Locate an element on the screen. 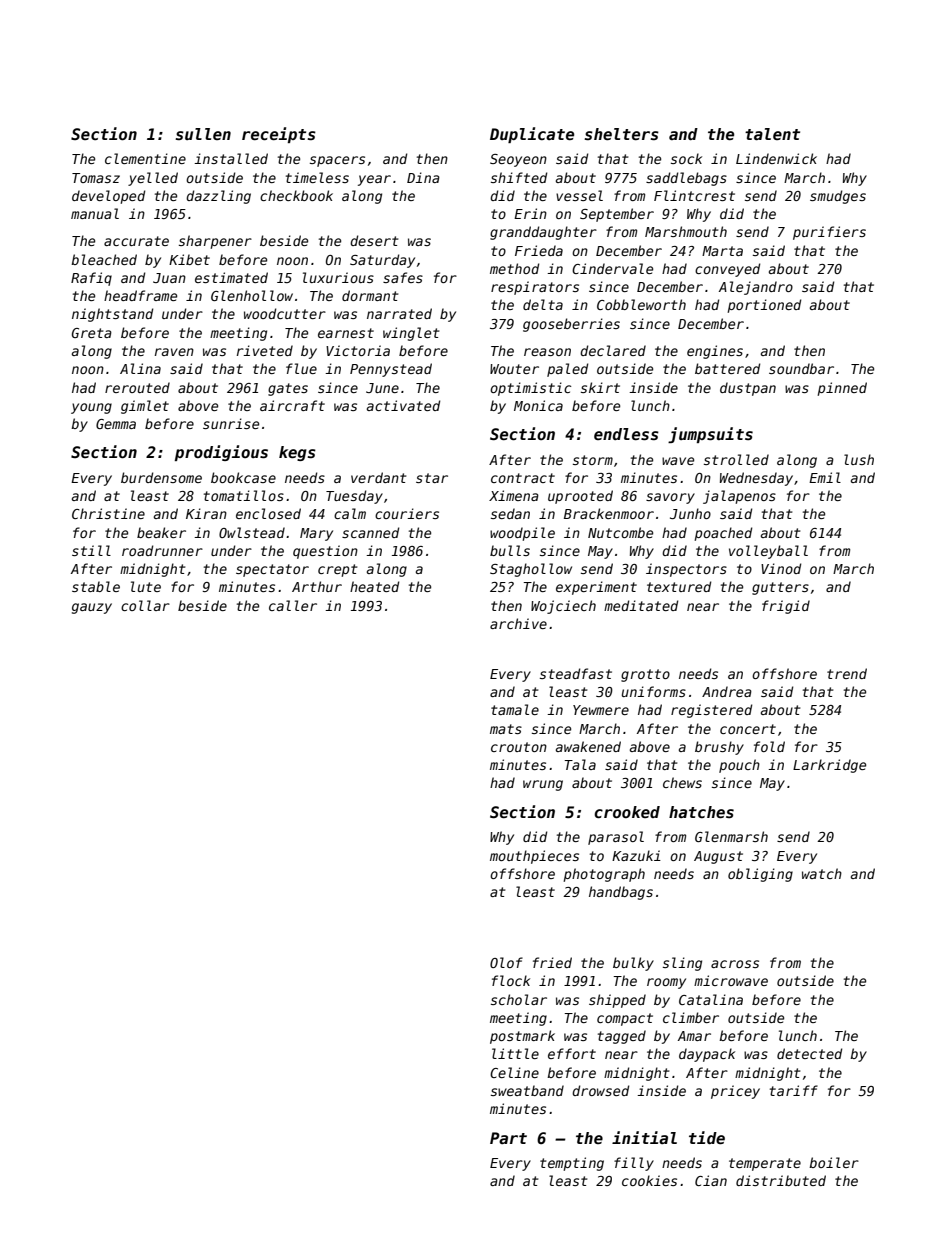 The image size is (952, 1233). wrung is located at coordinates (543, 785).
